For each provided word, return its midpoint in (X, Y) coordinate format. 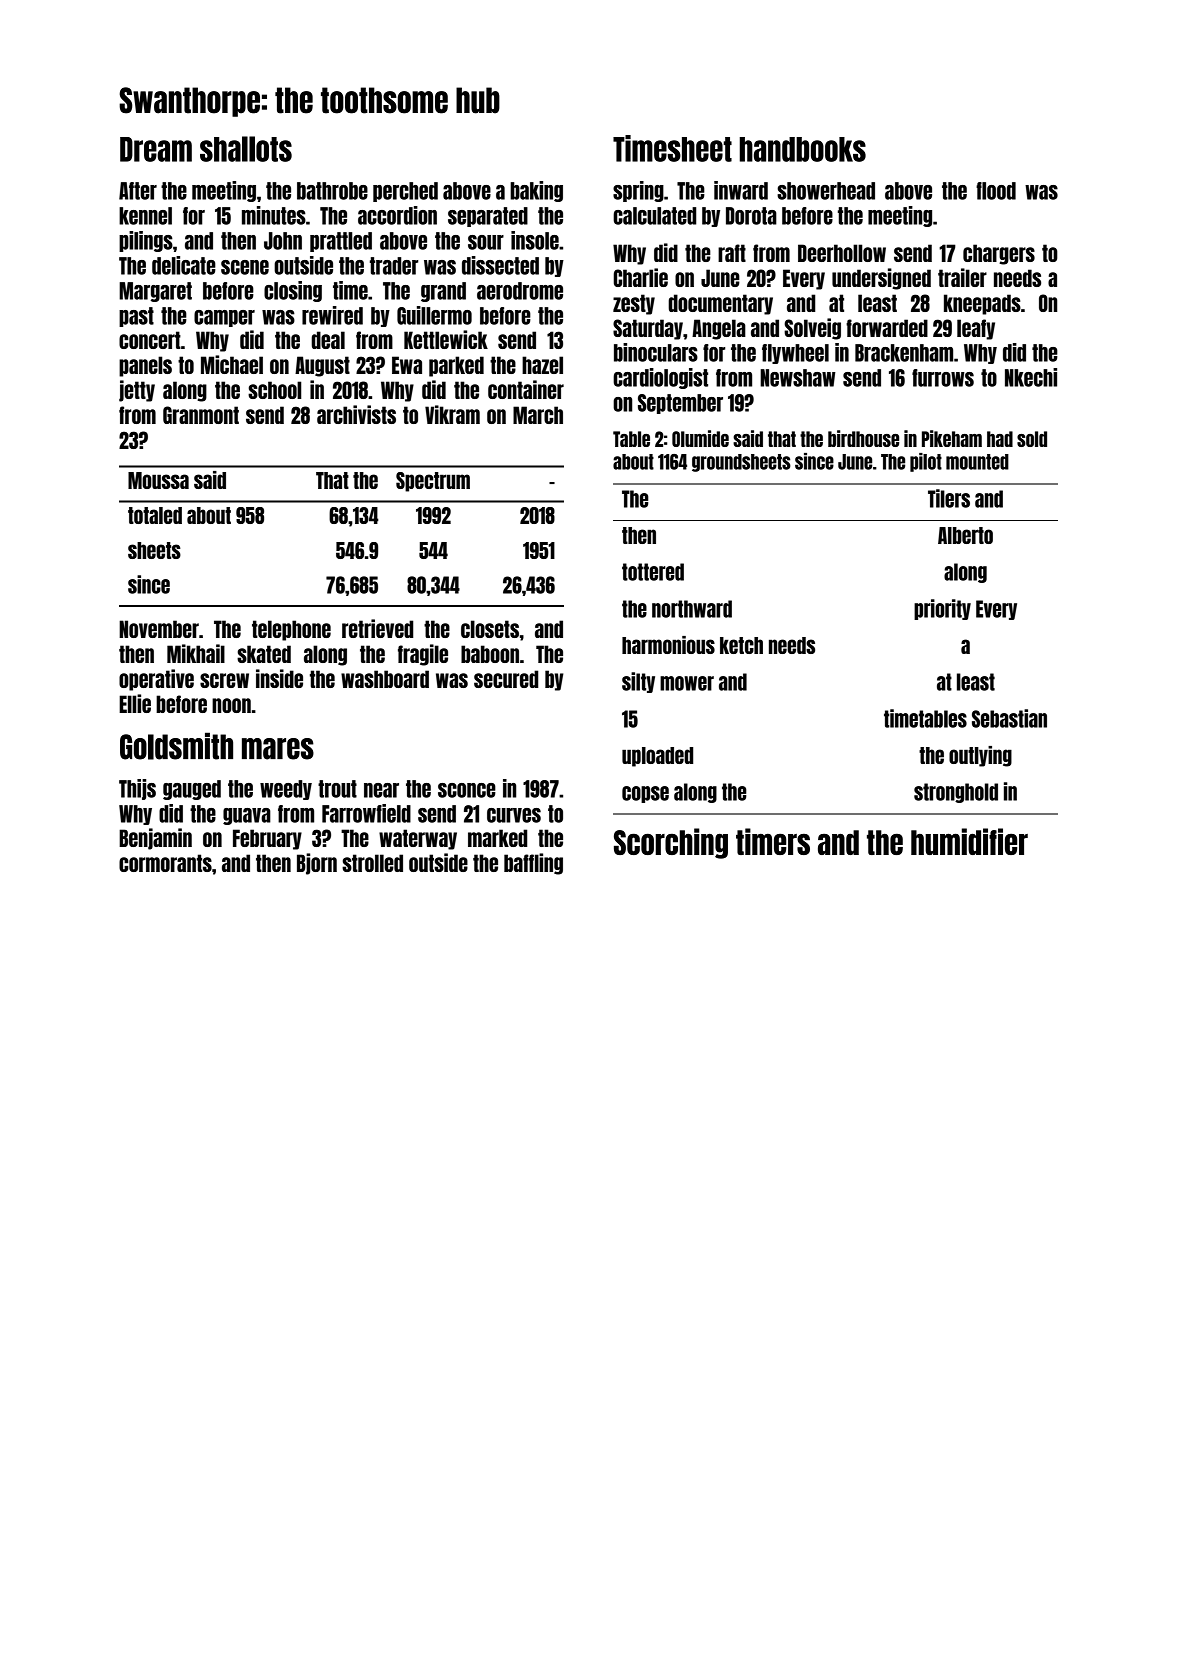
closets (490, 629)
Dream (156, 149)
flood (996, 191)
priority (942, 609)
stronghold (956, 793)
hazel (542, 365)
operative (156, 680)
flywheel (795, 354)
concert (150, 340)
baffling (533, 864)
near (381, 790)
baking (536, 191)
